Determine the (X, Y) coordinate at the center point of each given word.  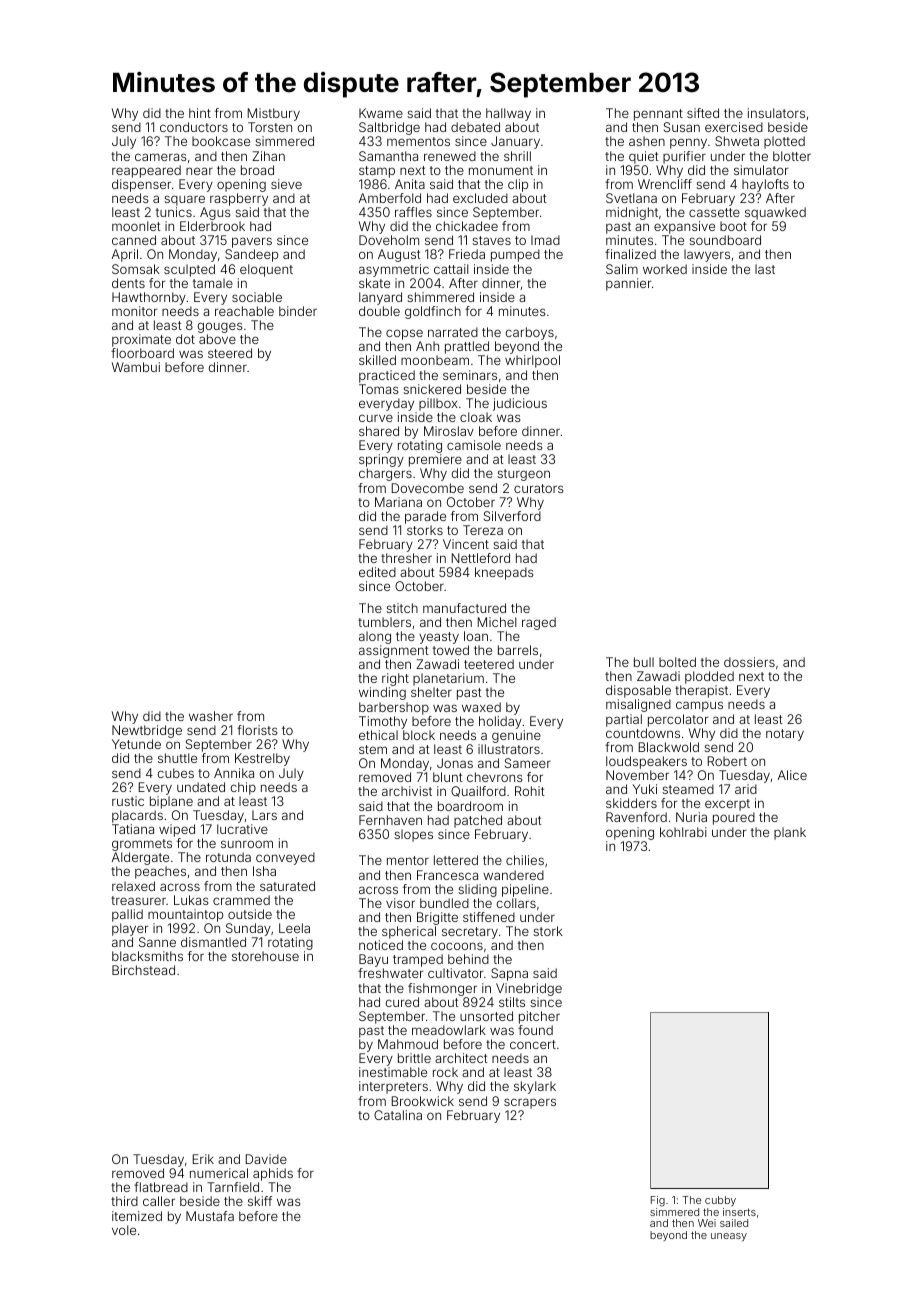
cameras (161, 157)
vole (124, 1230)
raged (539, 623)
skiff (260, 1201)
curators (539, 488)
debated (475, 127)
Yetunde (136, 744)
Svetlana (631, 198)
